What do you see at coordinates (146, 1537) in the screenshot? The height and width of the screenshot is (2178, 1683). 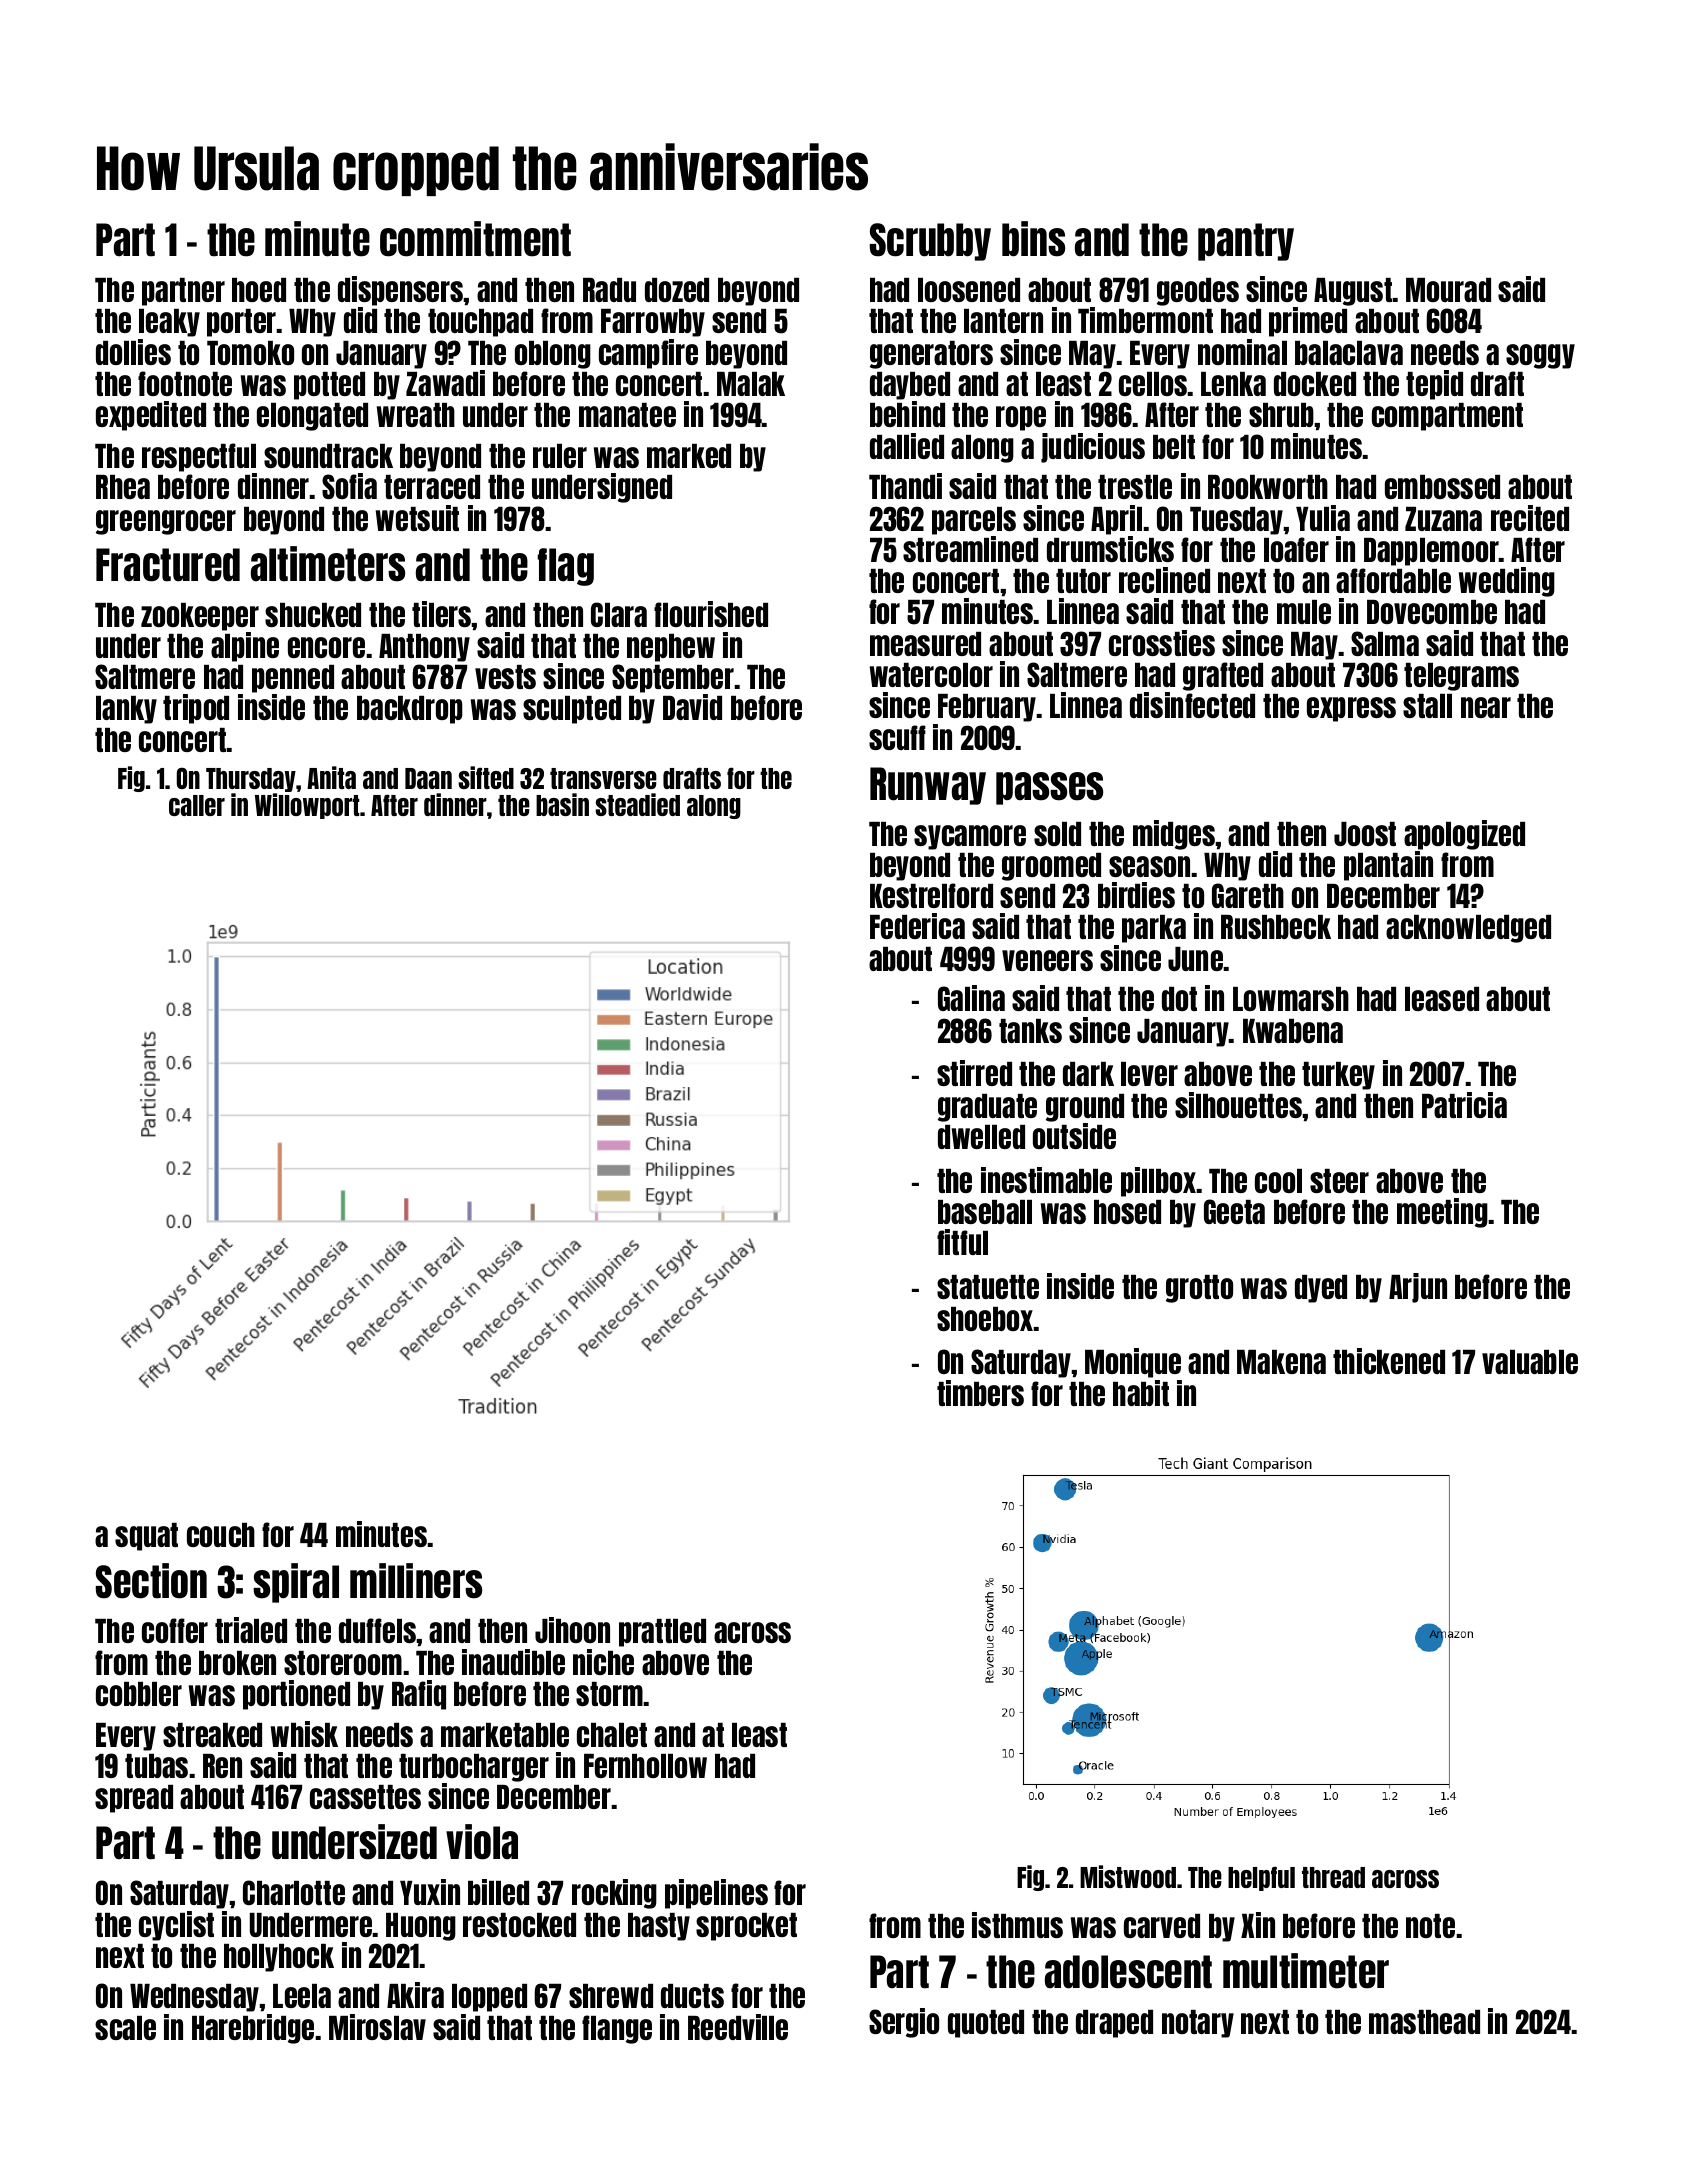 I see `squat` at bounding box center [146, 1537].
